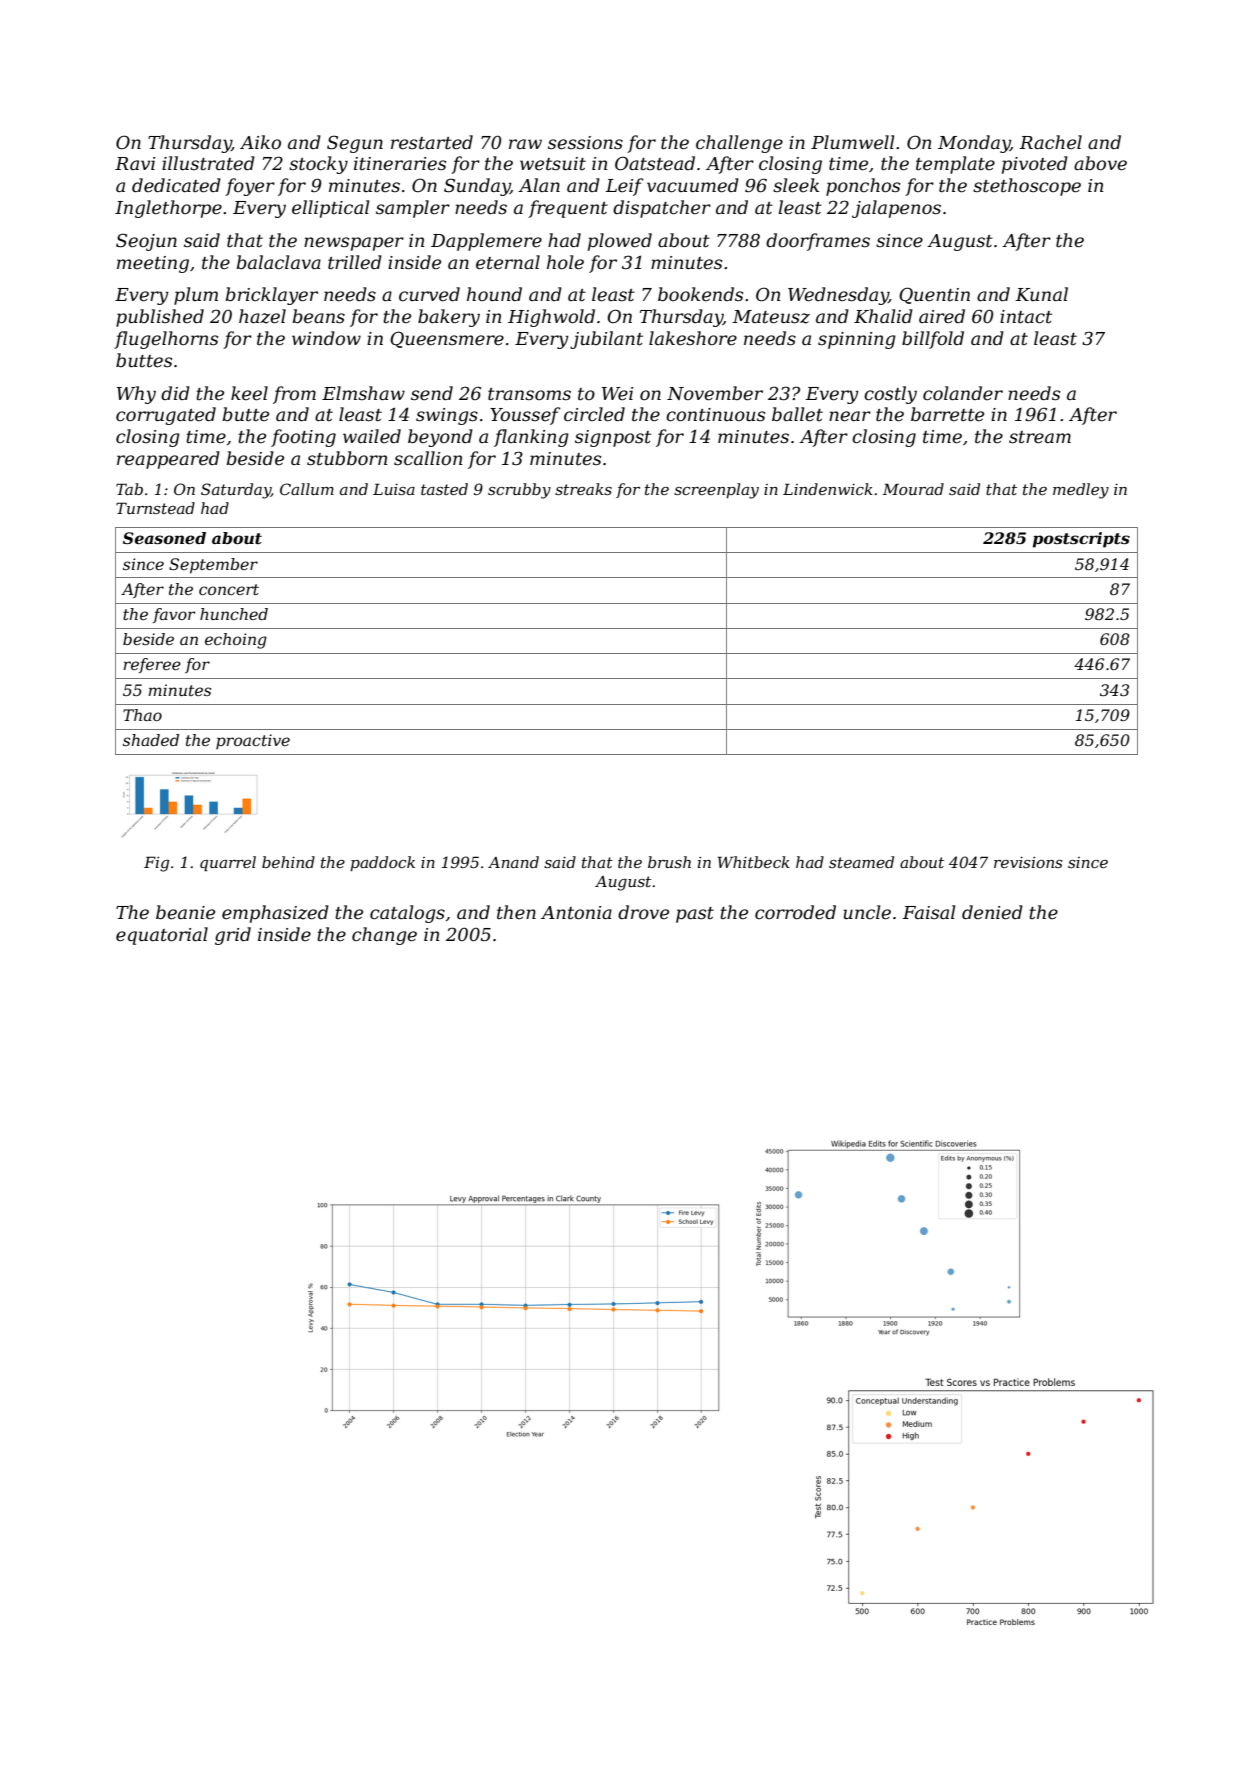 This image has width=1253, height=1772. I want to click on equatorial, so click(162, 936).
